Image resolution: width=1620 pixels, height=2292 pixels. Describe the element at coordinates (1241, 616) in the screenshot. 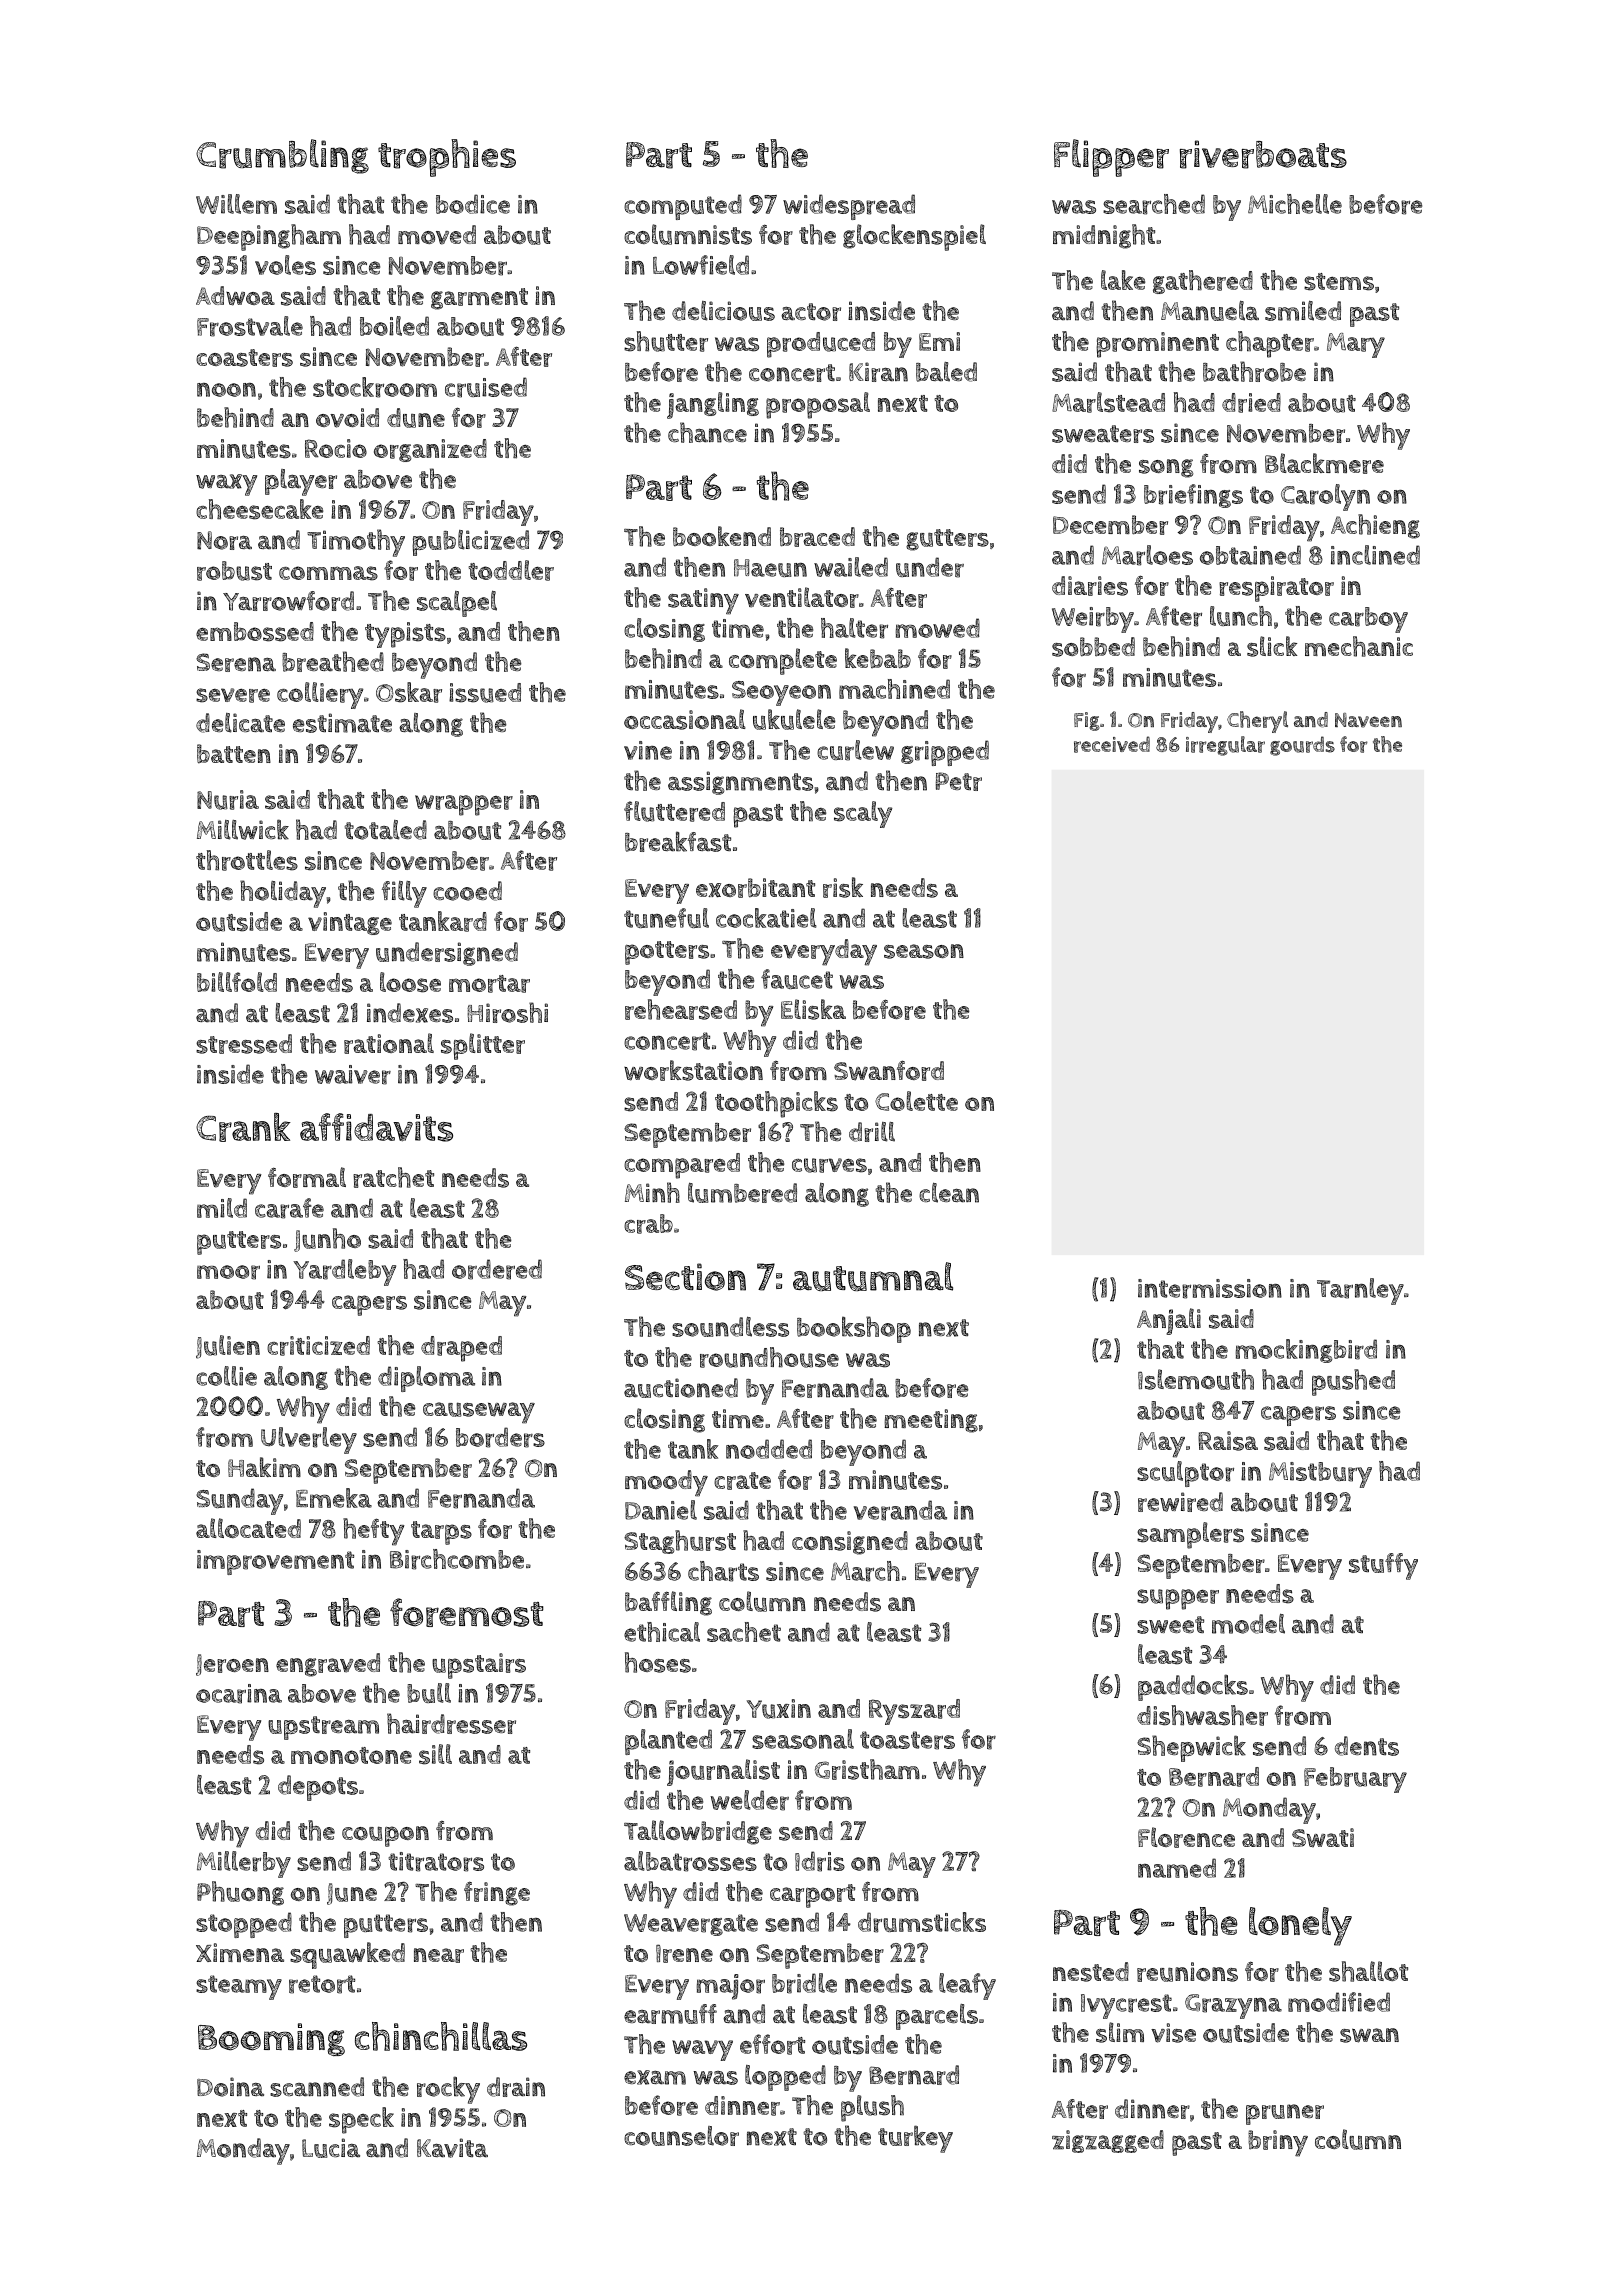

I see `lunch` at that location.
